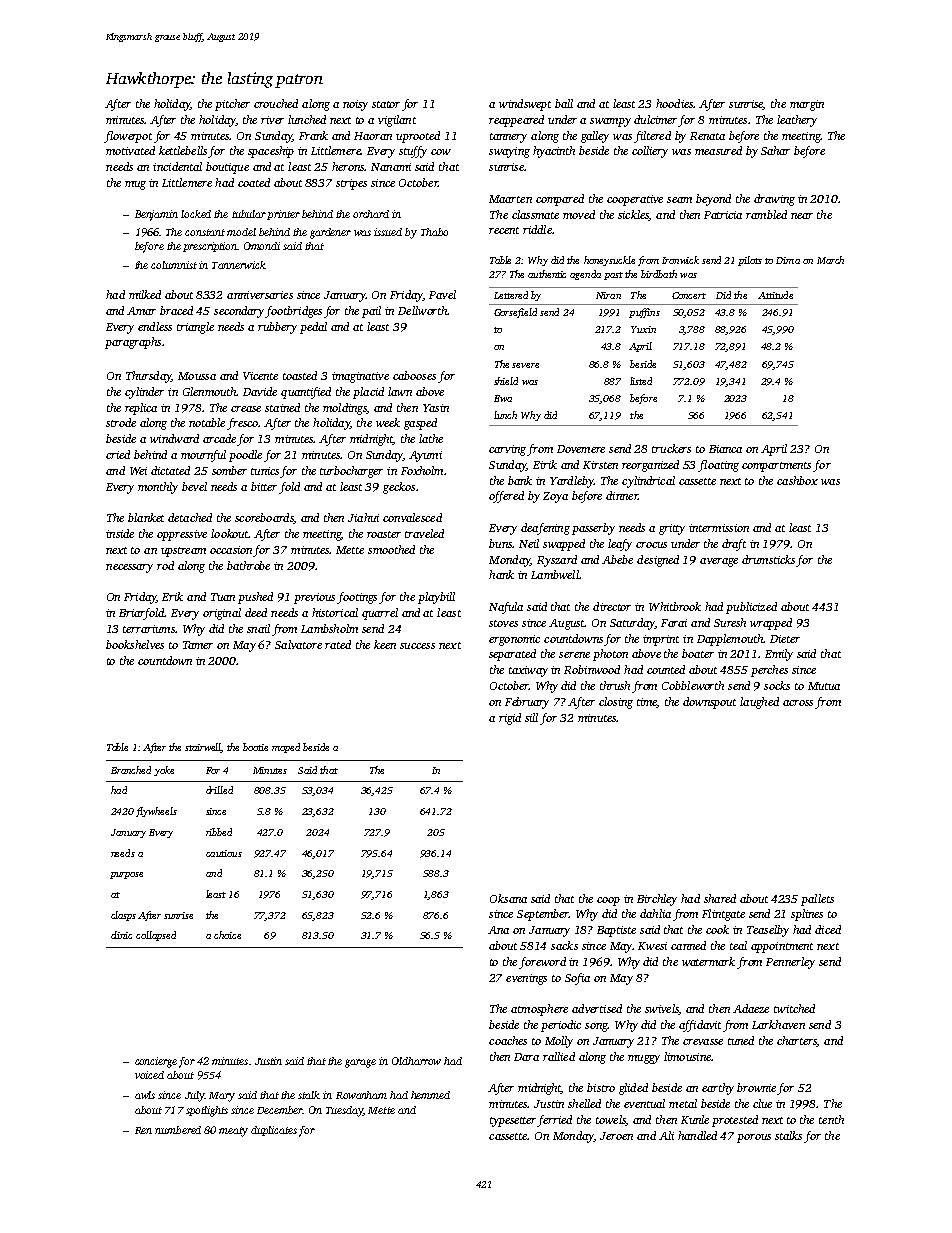 The width and height of the document is (952, 1233). I want to click on glided, so click(633, 1089).
